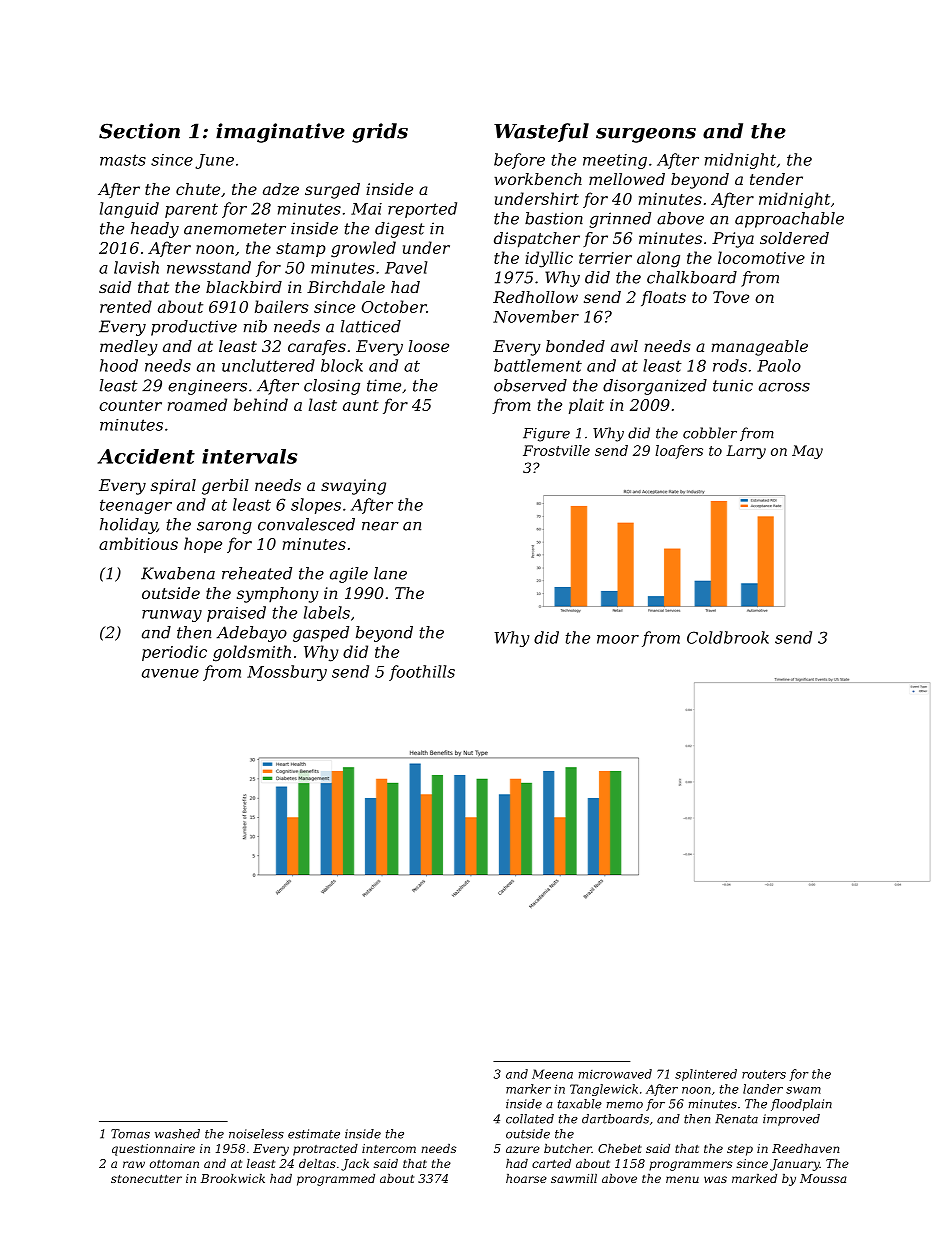 Image resolution: width=952 pixels, height=1233 pixels. What do you see at coordinates (728, 637) in the screenshot?
I see `Coldbrook` at bounding box center [728, 637].
